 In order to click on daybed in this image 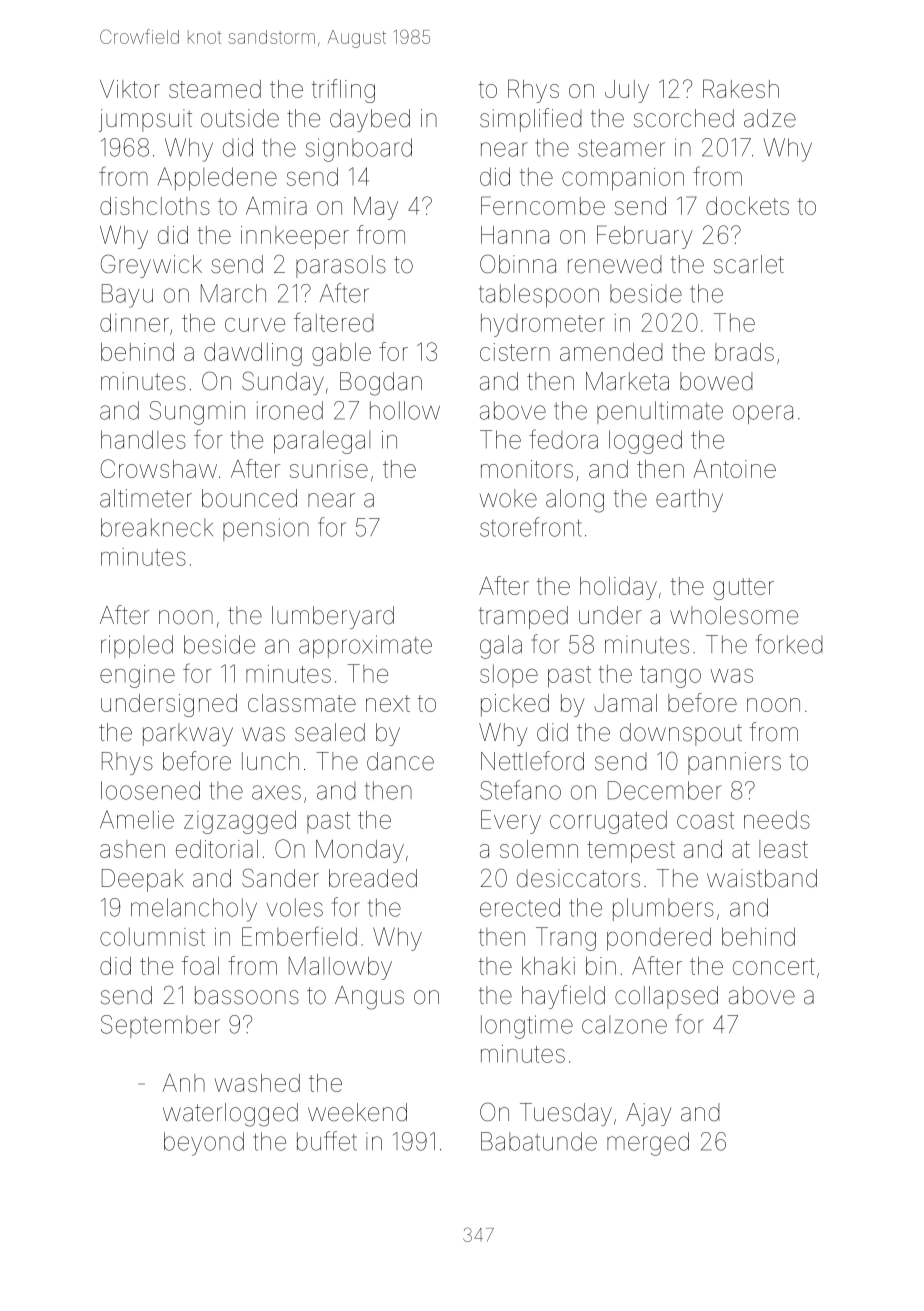, I will do `click(370, 120)`.
